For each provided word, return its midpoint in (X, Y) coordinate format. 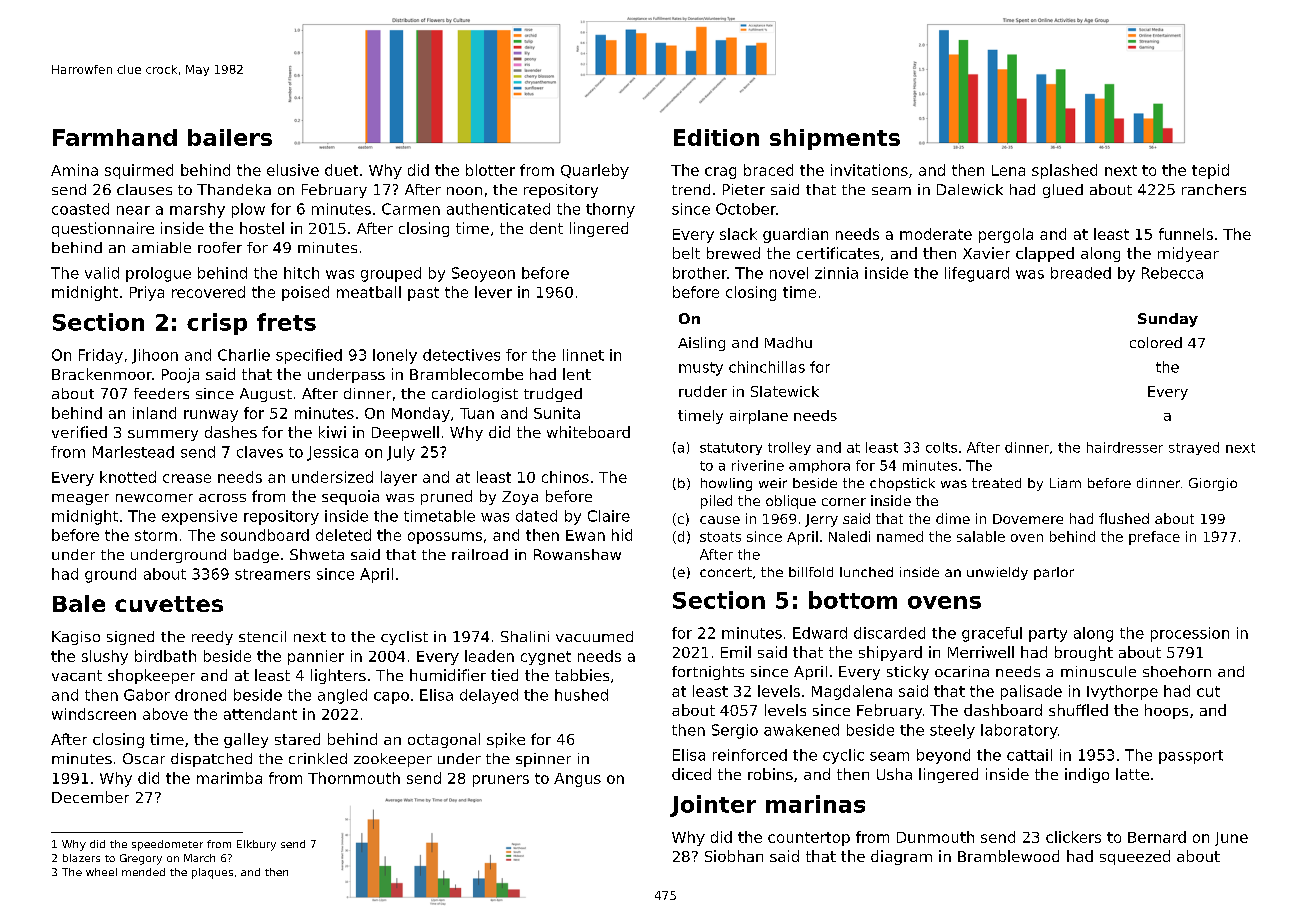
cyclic (843, 756)
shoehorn (1177, 671)
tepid (1210, 171)
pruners (501, 781)
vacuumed (594, 636)
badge (256, 556)
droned (200, 695)
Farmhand (115, 137)
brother (700, 273)
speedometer (167, 845)
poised (305, 293)
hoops (1166, 711)
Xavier (986, 253)
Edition (716, 137)
